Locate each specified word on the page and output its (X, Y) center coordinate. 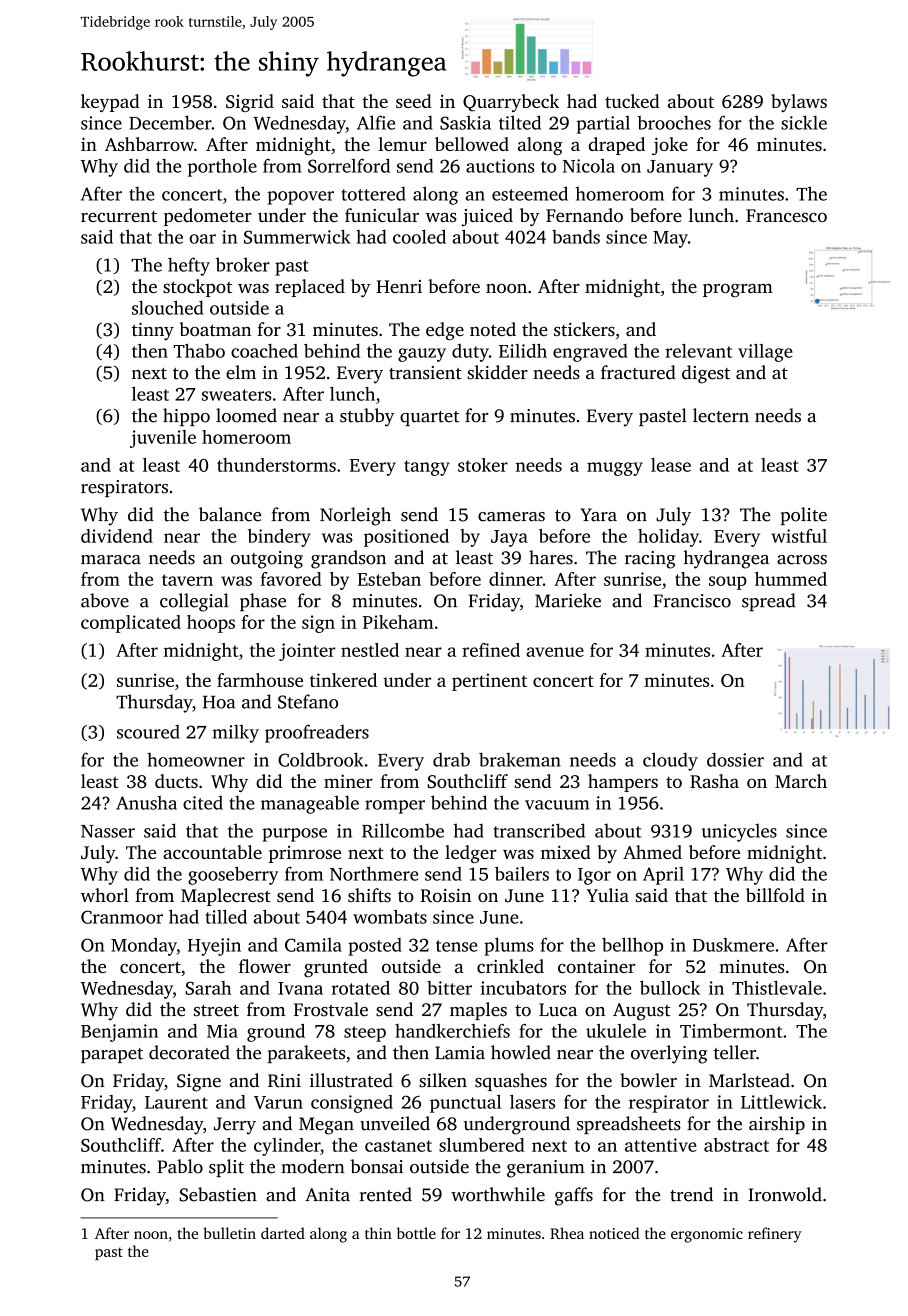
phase (263, 602)
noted (493, 329)
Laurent (176, 1102)
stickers (584, 329)
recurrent (119, 216)
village (765, 353)
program (738, 291)
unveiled (395, 1123)
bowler (648, 1080)
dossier (735, 759)
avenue (555, 652)
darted (283, 1233)
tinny (153, 331)
